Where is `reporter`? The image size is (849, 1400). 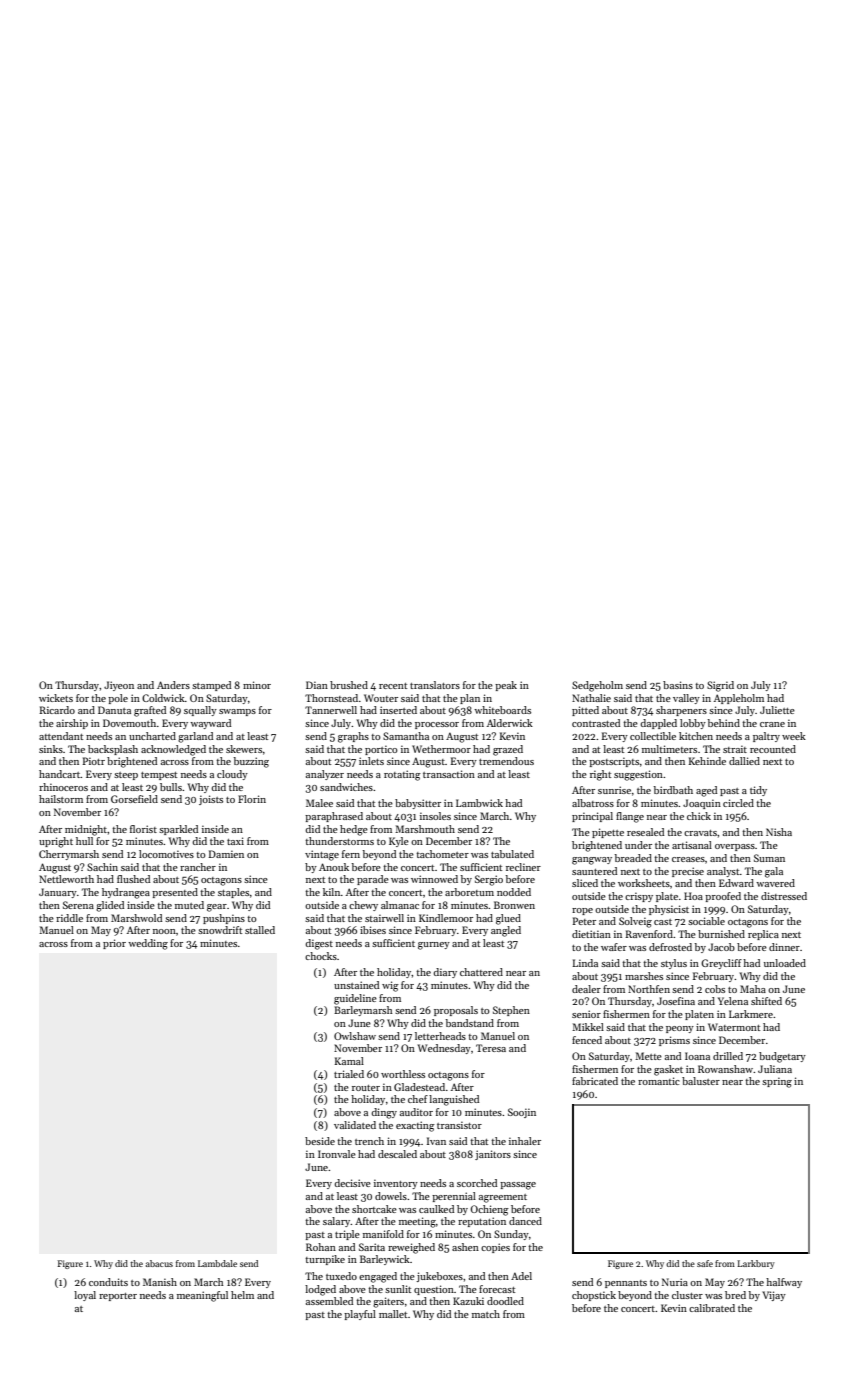
reporter is located at coordinates (118, 1297).
